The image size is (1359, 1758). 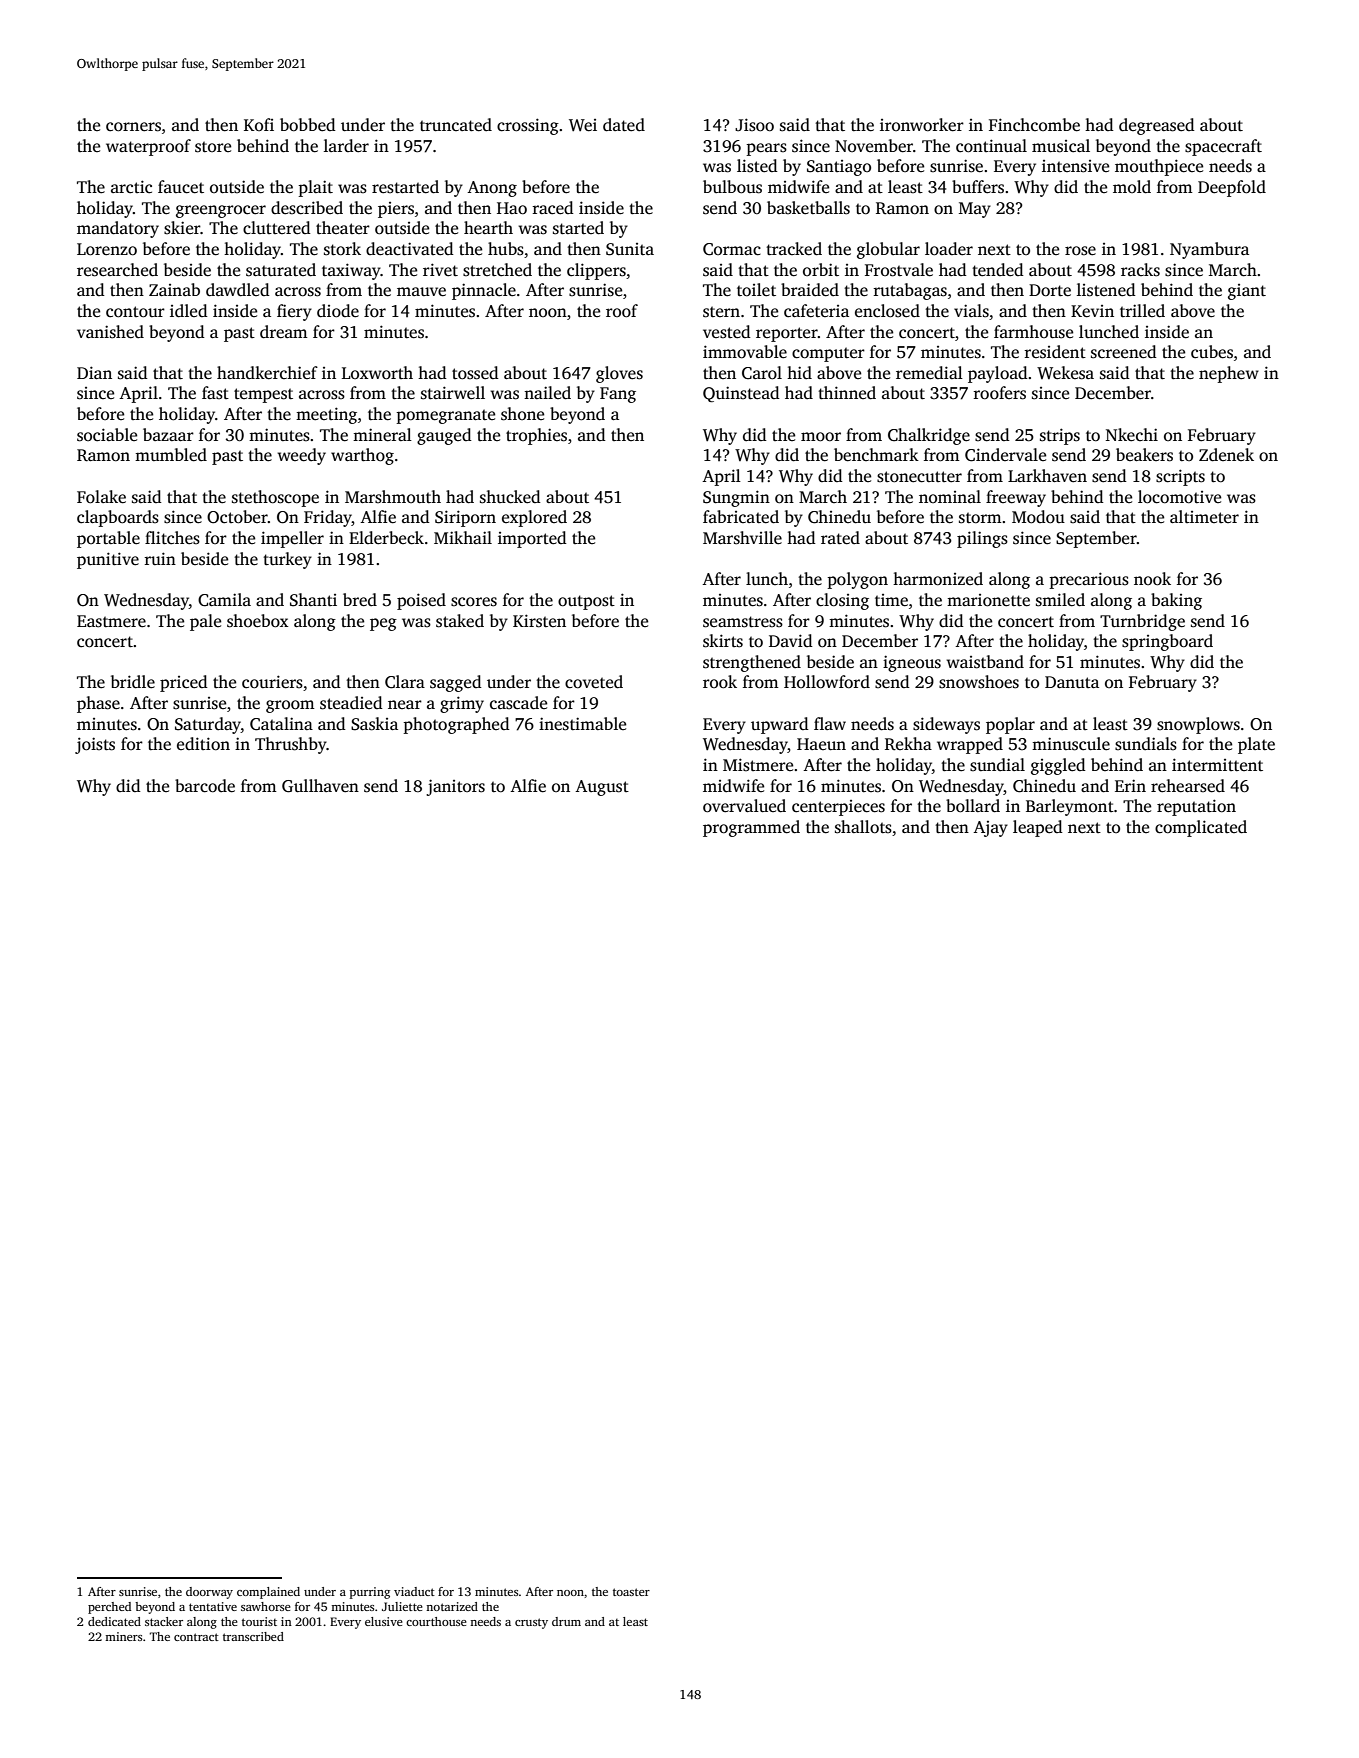 What do you see at coordinates (1201, 828) in the screenshot?
I see `complicated` at bounding box center [1201, 828].
